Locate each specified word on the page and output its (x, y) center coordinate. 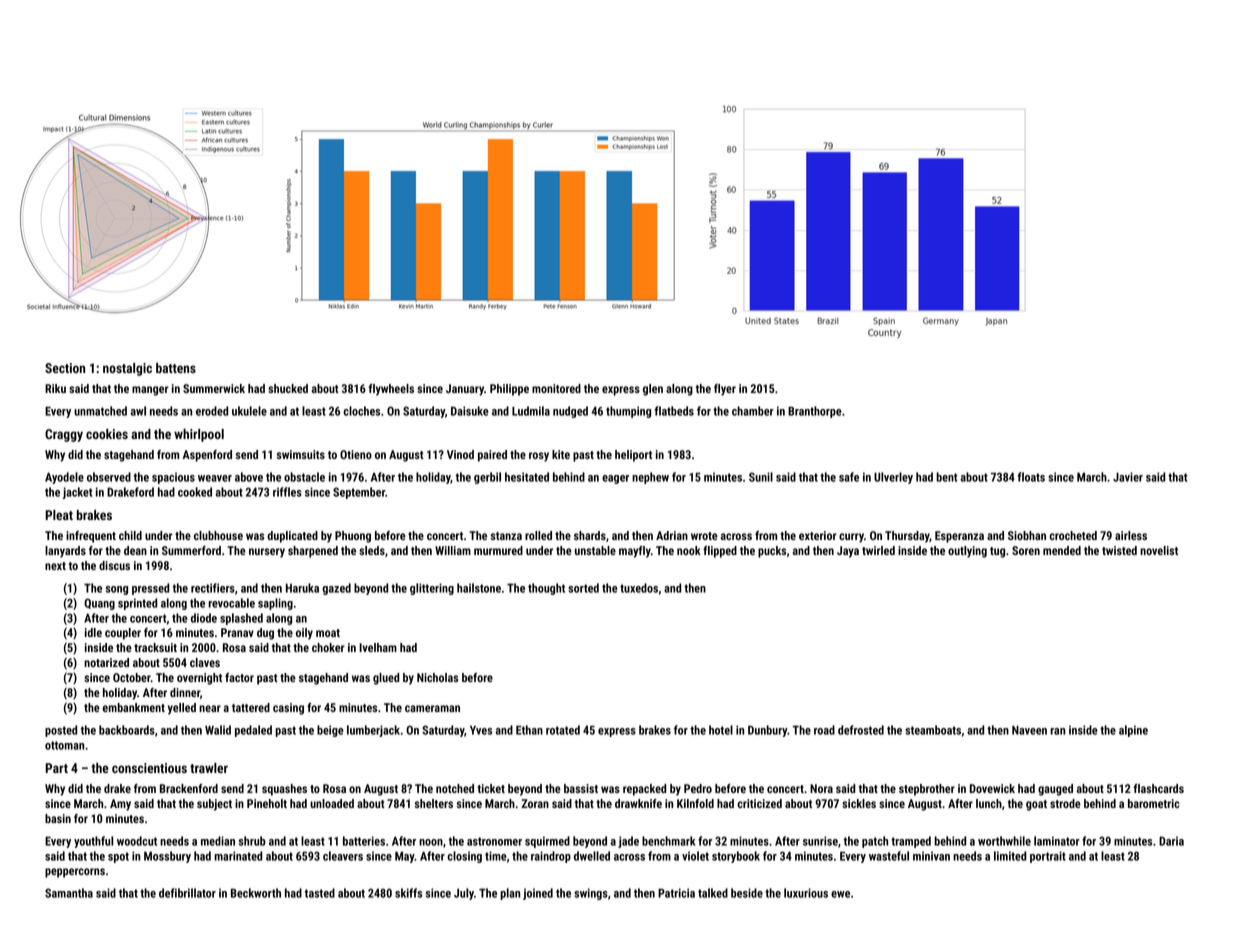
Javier (1128, 477)
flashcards (1158, 788)
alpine (1133, 731)
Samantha (69, 893)
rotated (563, 730)
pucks (772, 552)
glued (386, 679)
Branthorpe (815, 412)
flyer (725, 390)
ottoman (64, 745)
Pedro (698, 788)
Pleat (59, 515)
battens (176, 368)
